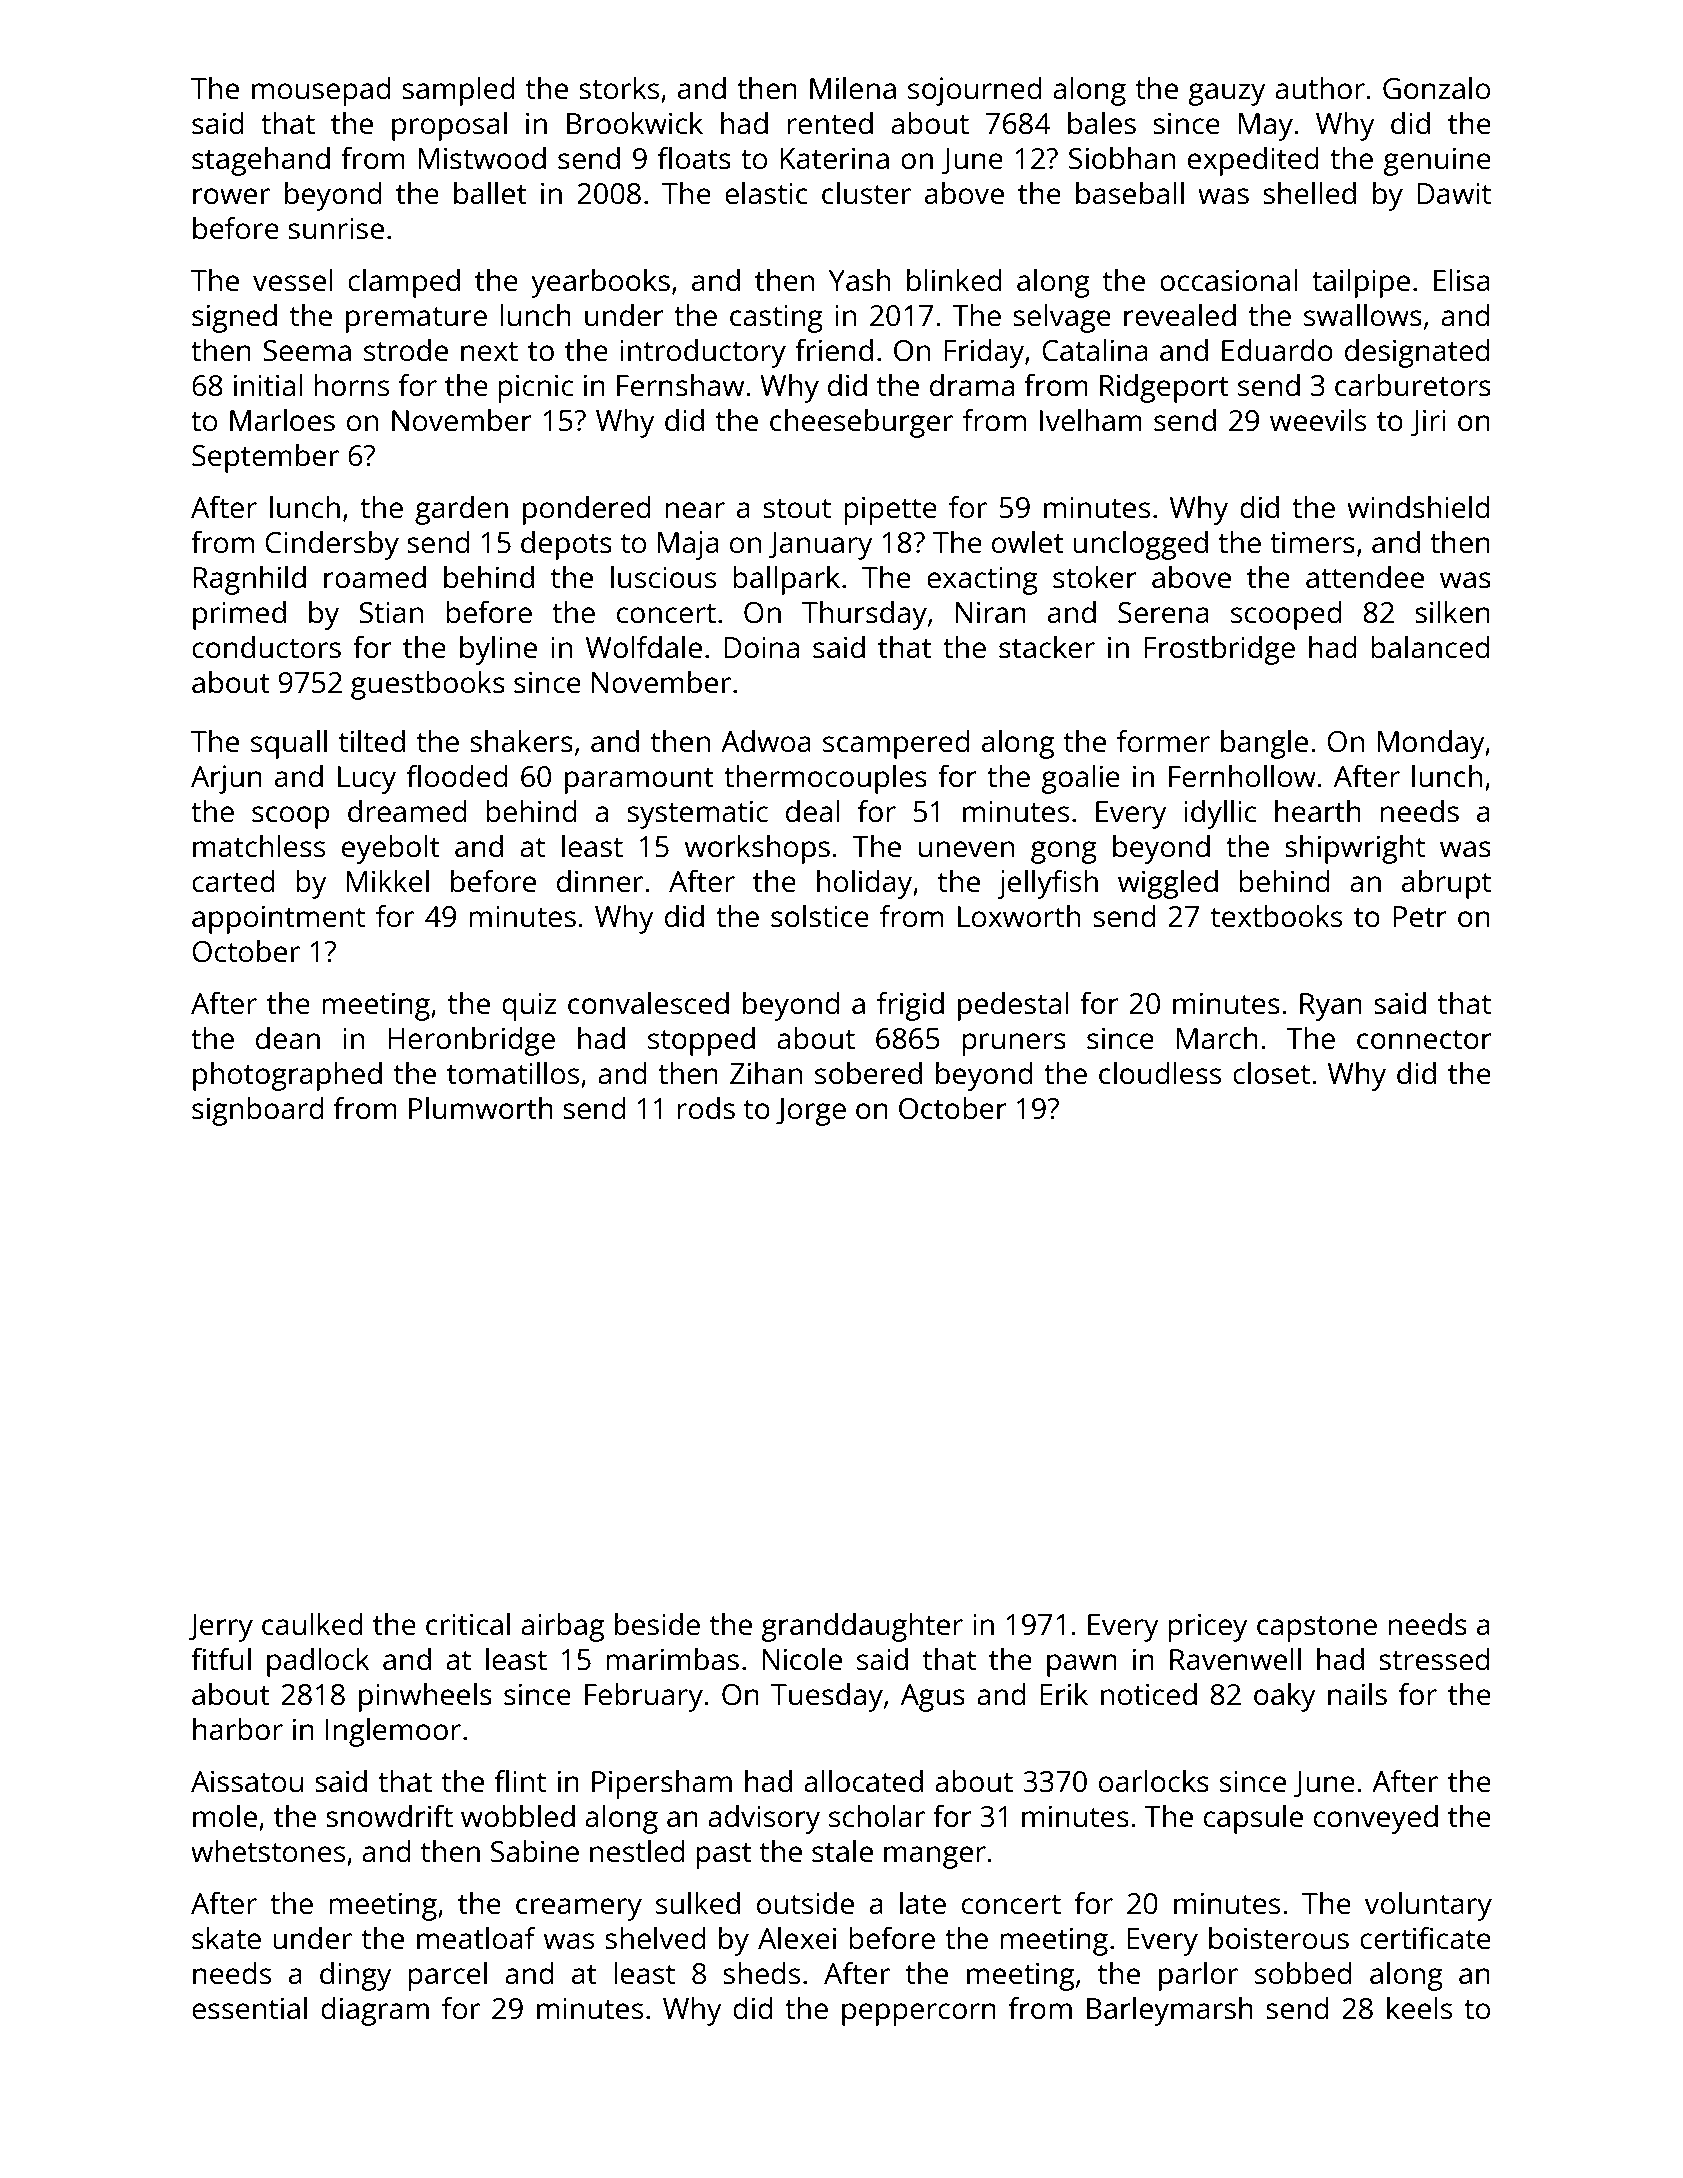 This screenshot has height=2178, width=1683. Describe the element at coordinates (761, 1973) in the screenshot. I see `sheds` at that location.
